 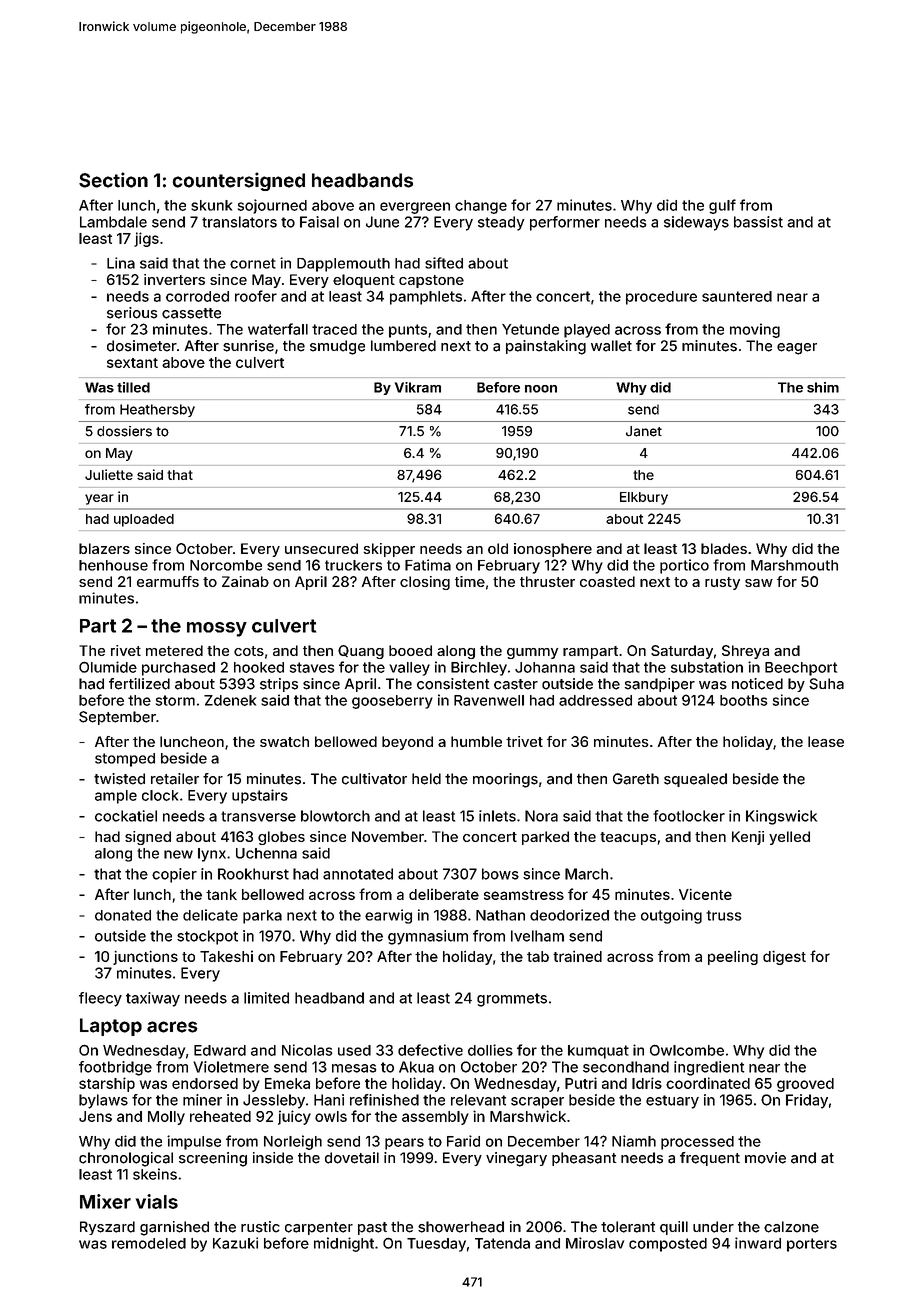 I want to click on annotated, so click(x=358, y=874).
